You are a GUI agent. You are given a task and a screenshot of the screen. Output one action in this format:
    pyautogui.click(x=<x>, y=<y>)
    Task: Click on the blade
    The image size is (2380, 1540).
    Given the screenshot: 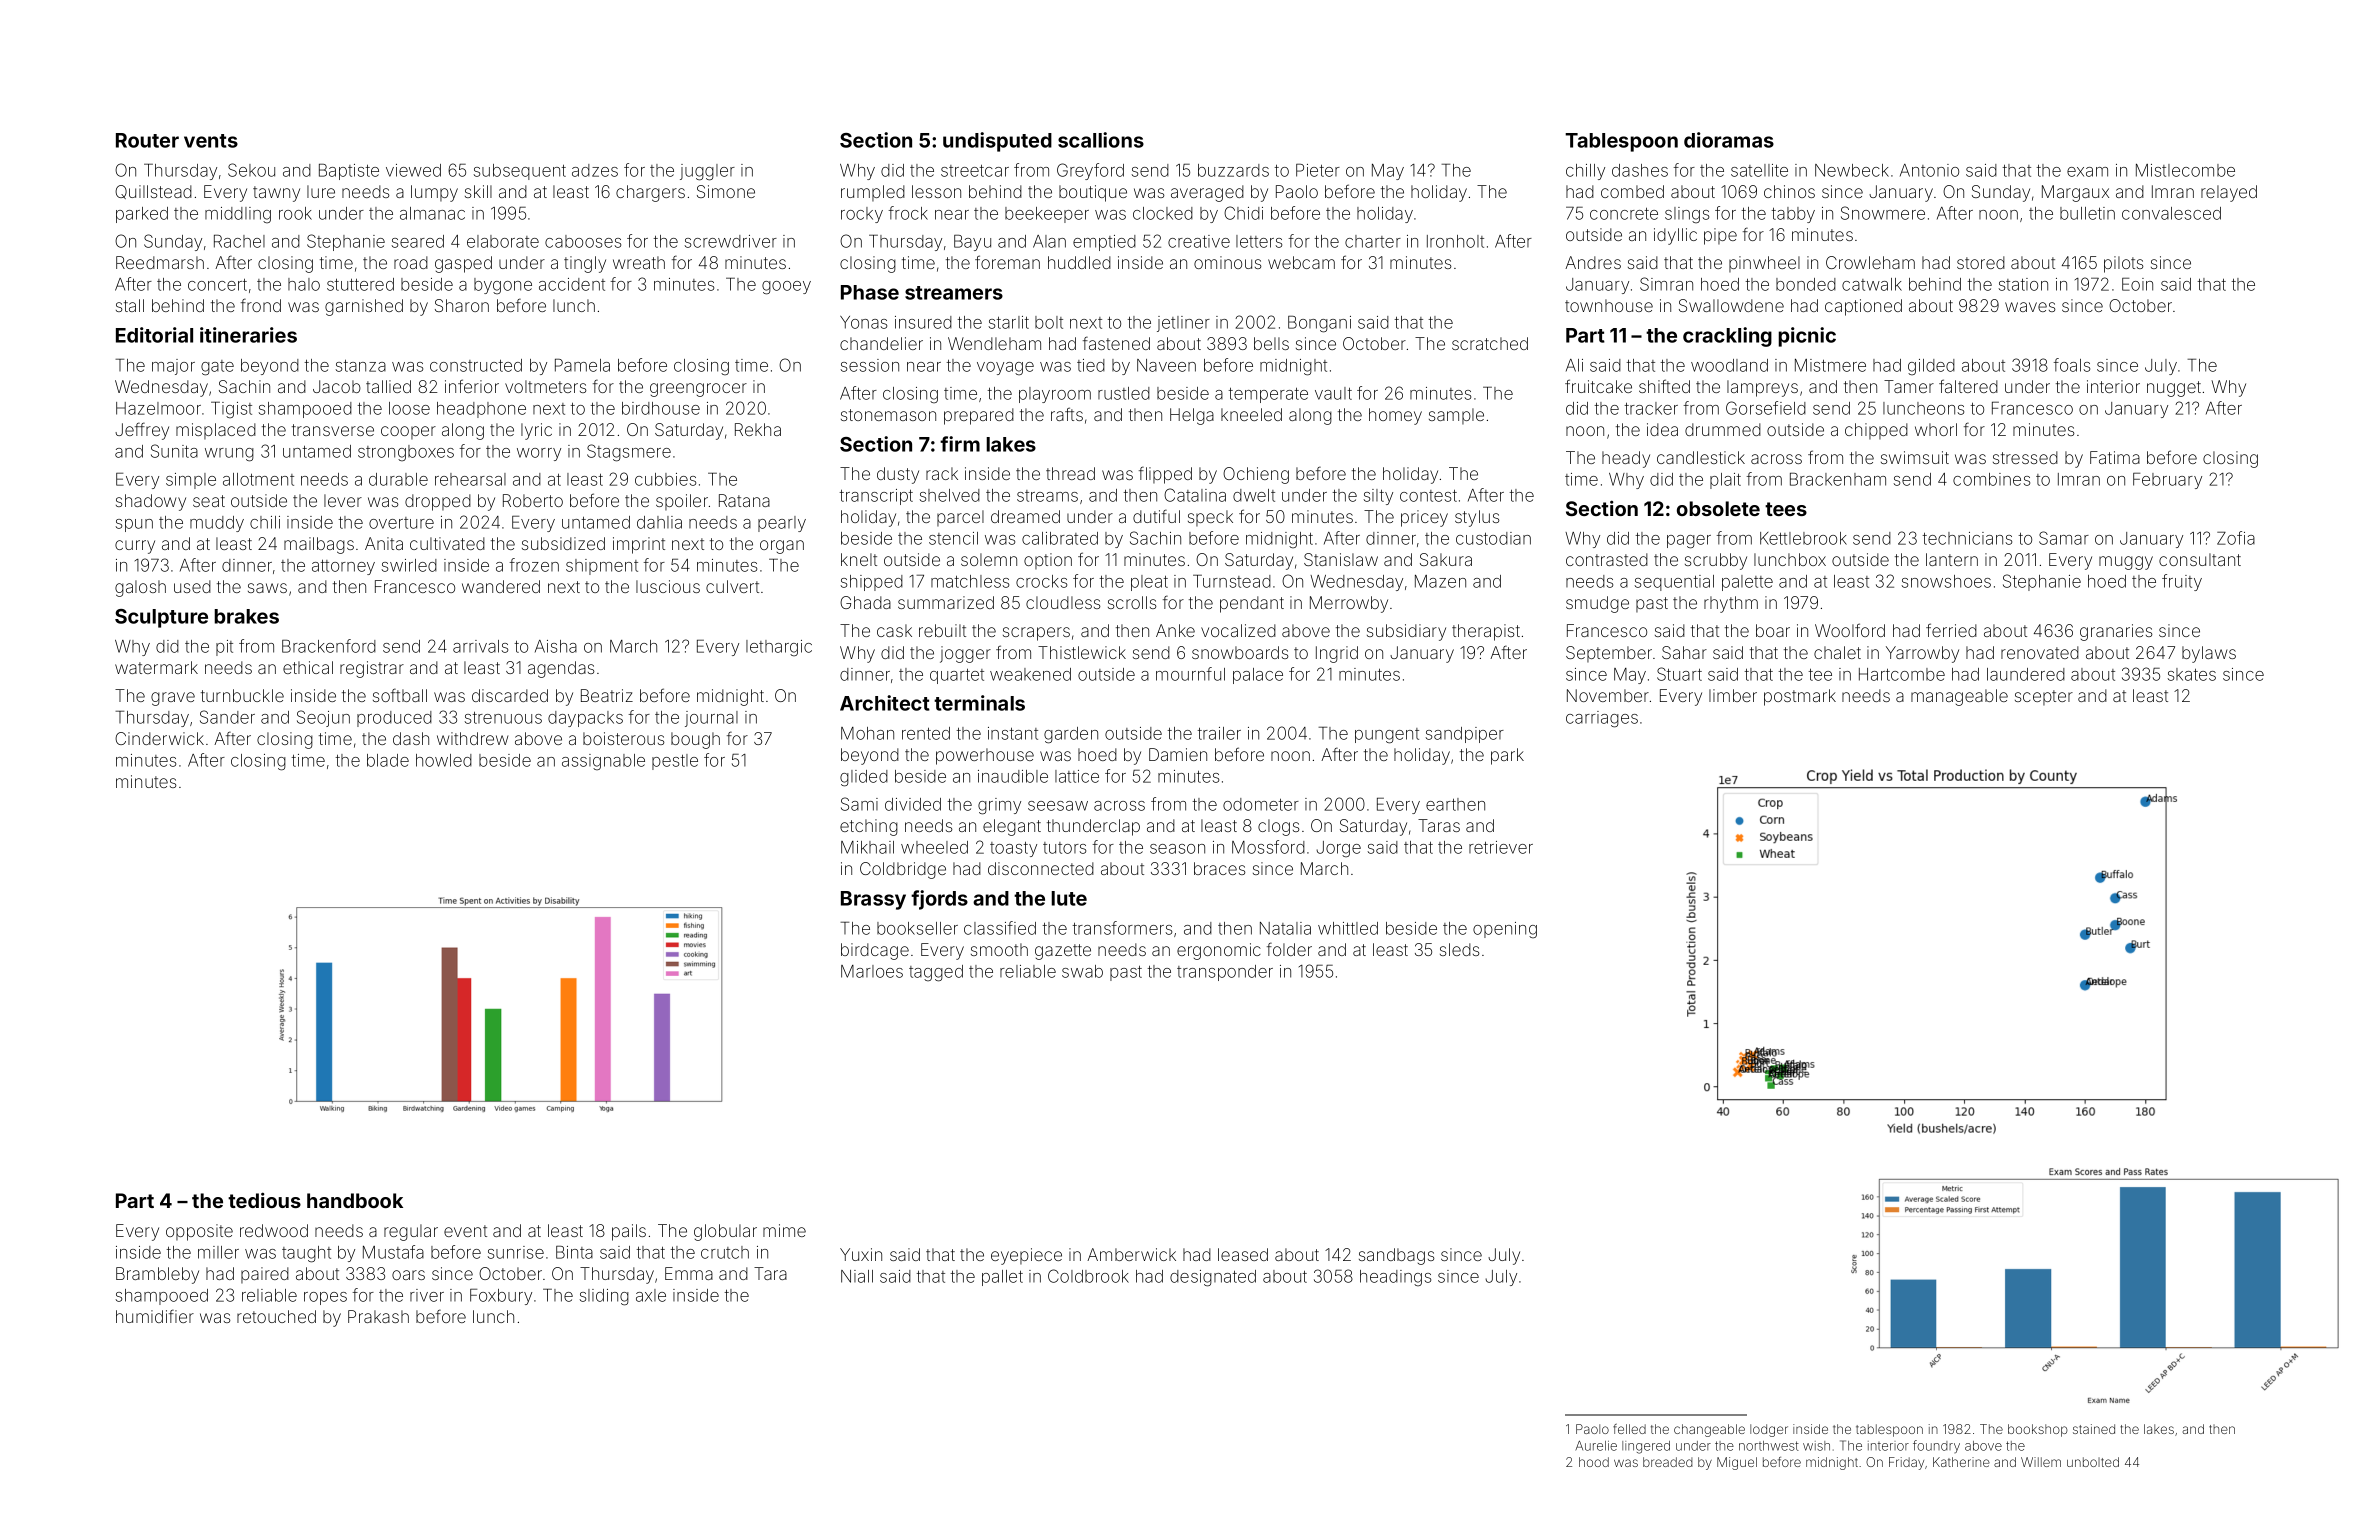 What is the action you would take?
    pyautogui.click(x=388, y=760)
